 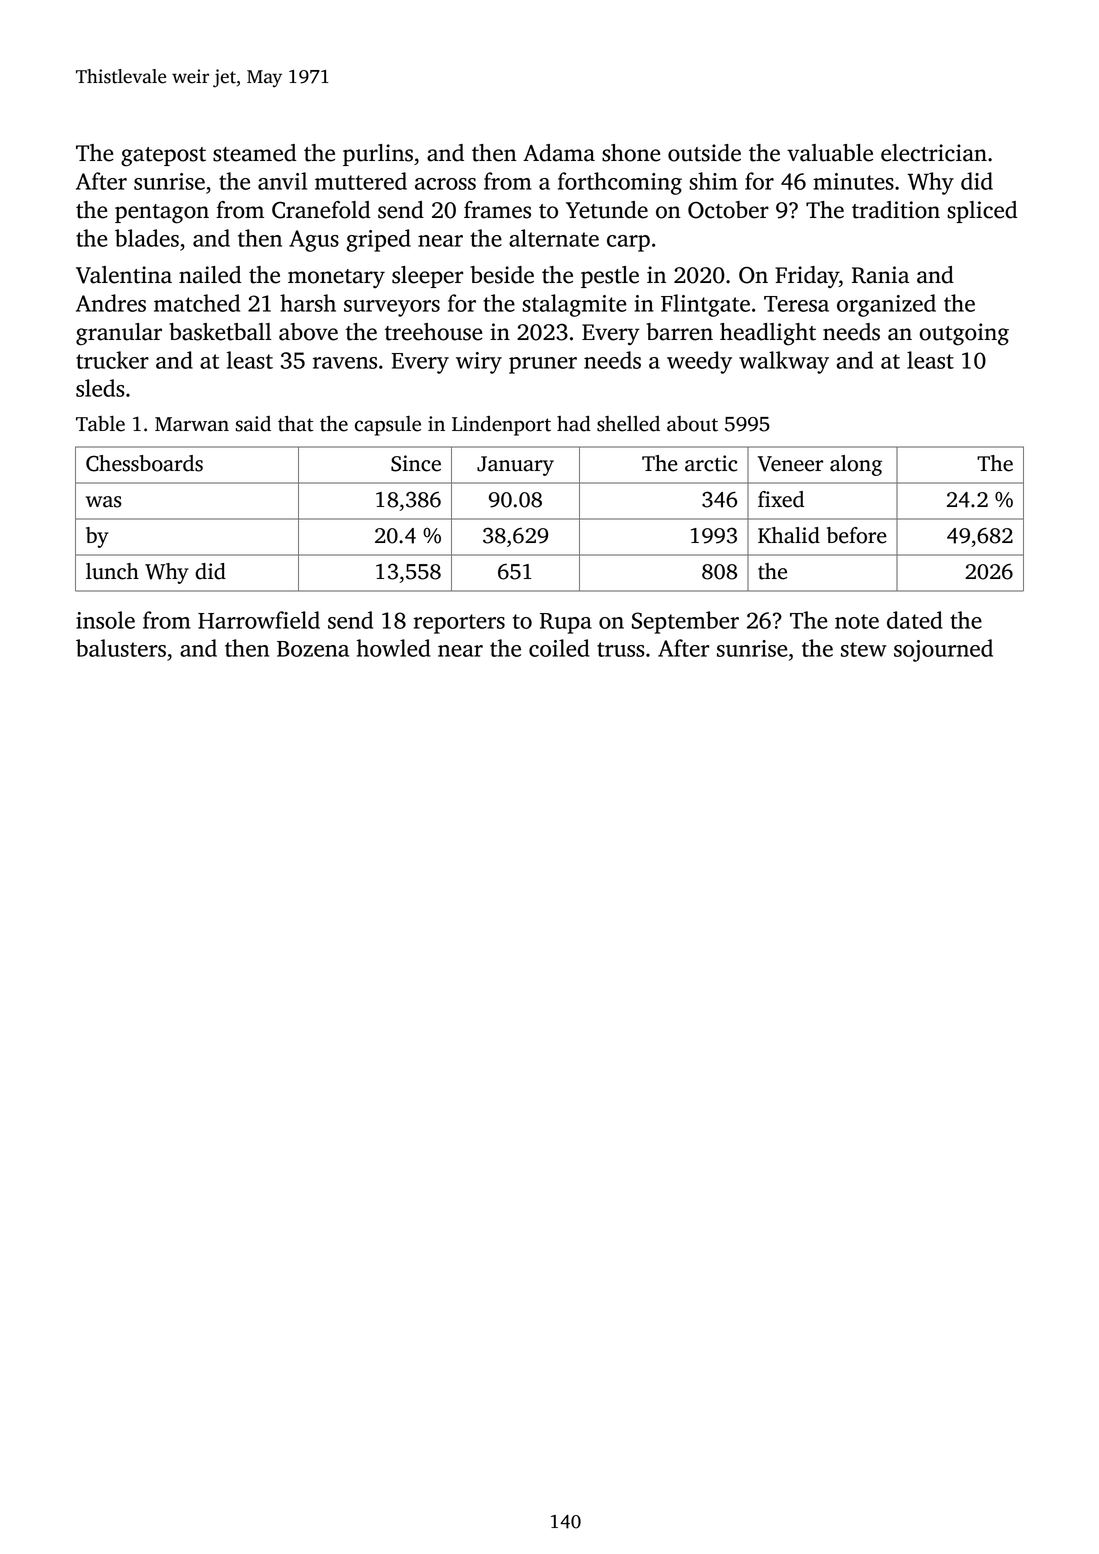 I want to click on said, so click(x=253, y=424).
